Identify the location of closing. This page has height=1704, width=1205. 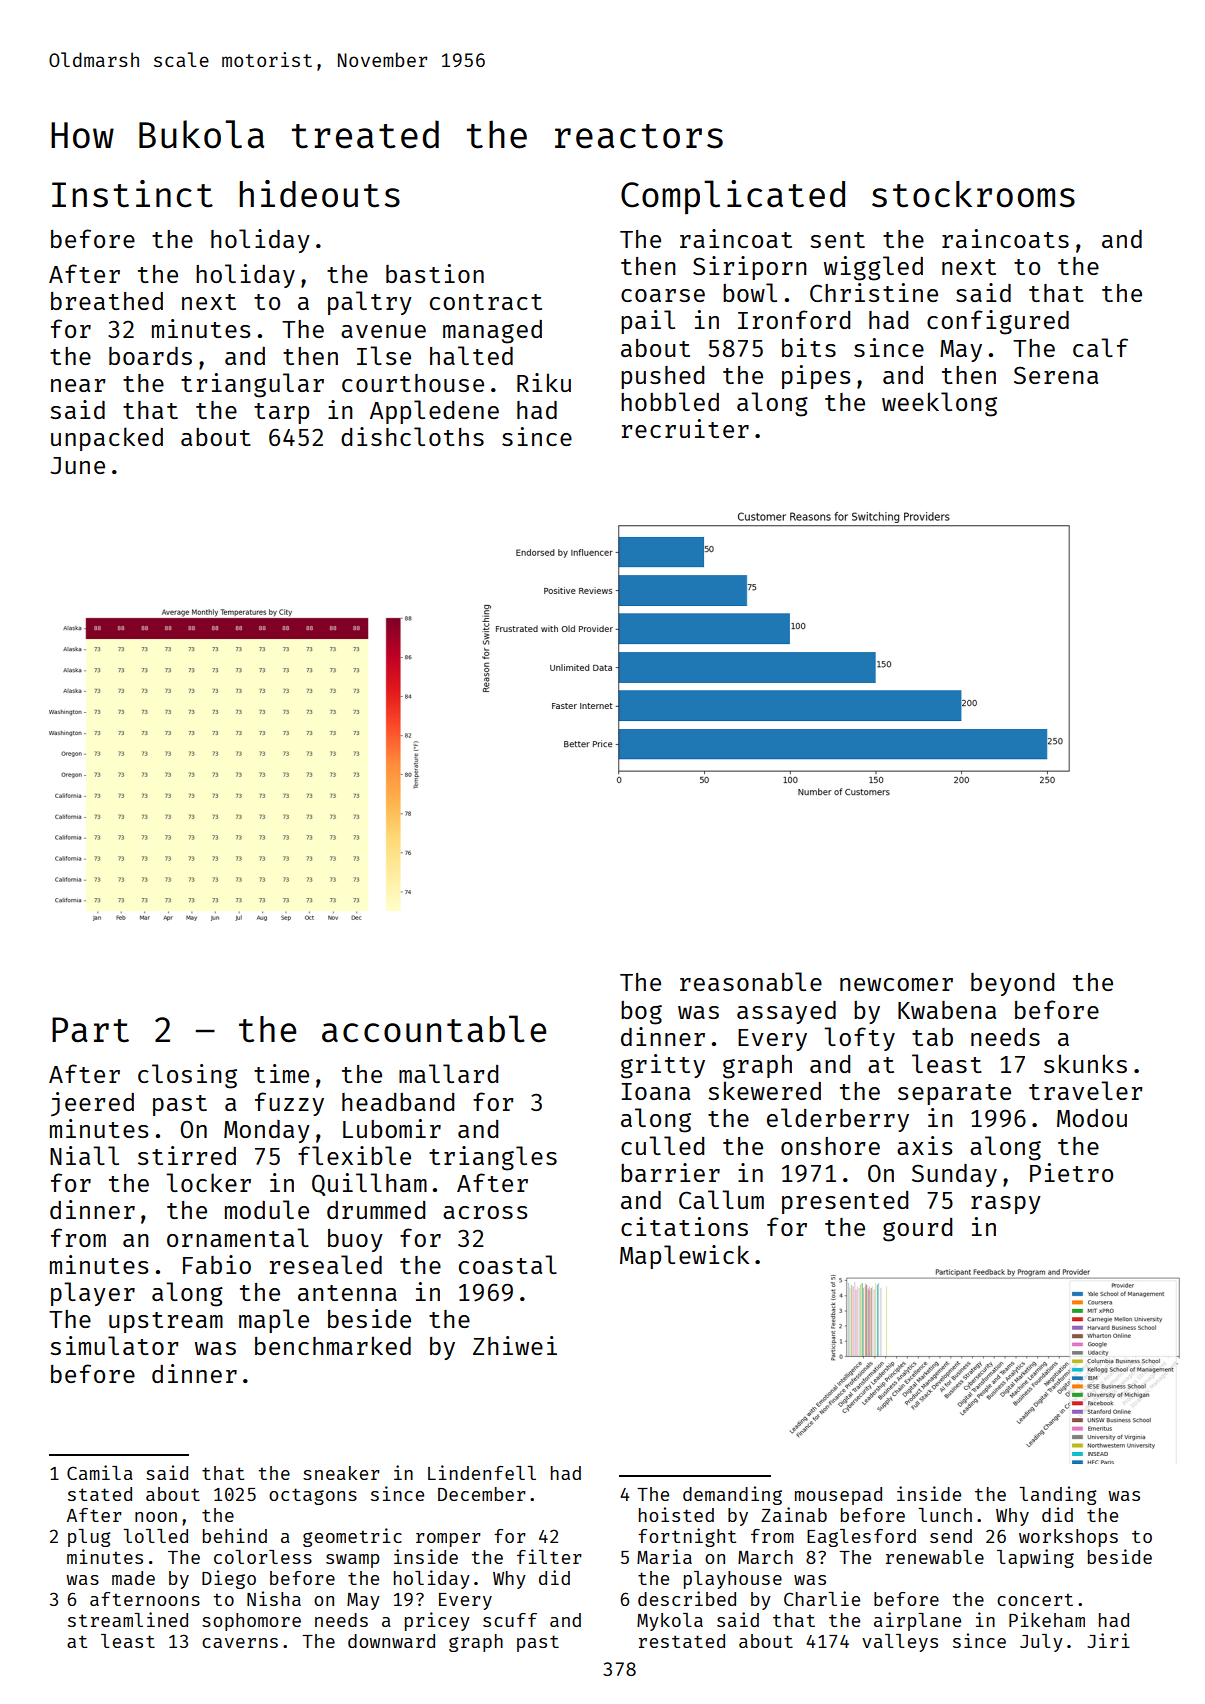
(187, 1076).
